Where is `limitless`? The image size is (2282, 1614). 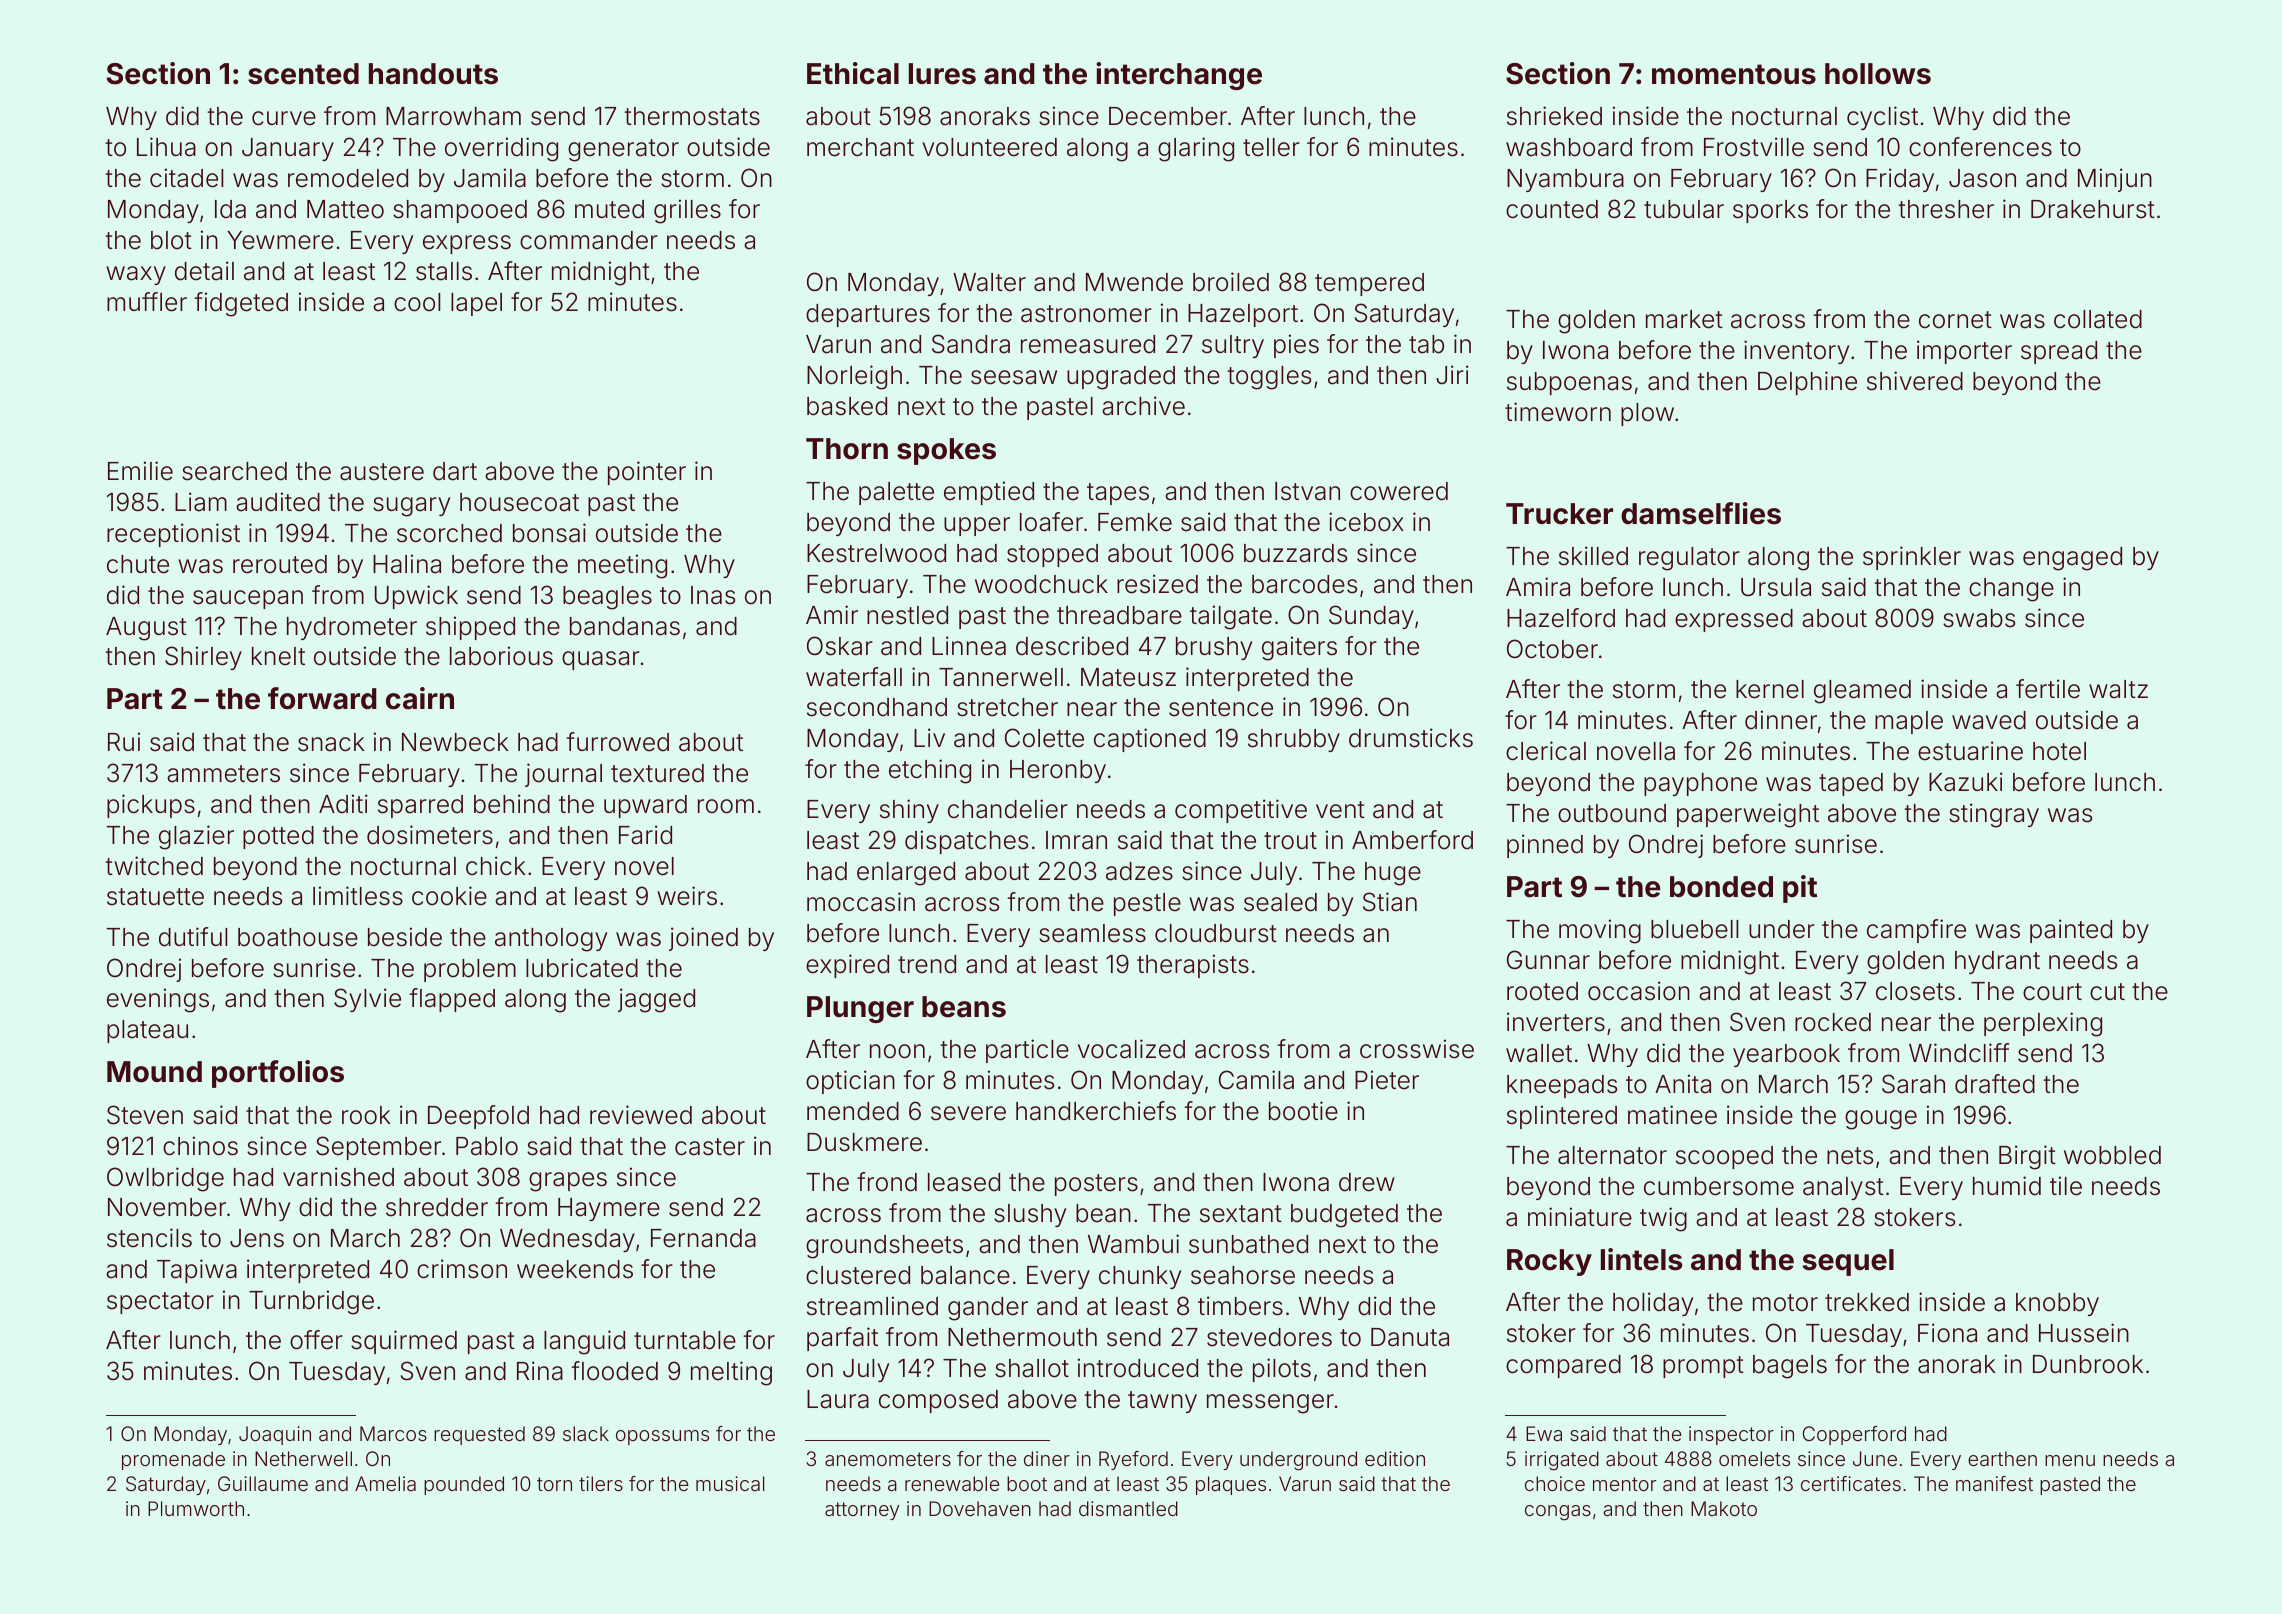 limitless is located at coordinates (358, 896).
